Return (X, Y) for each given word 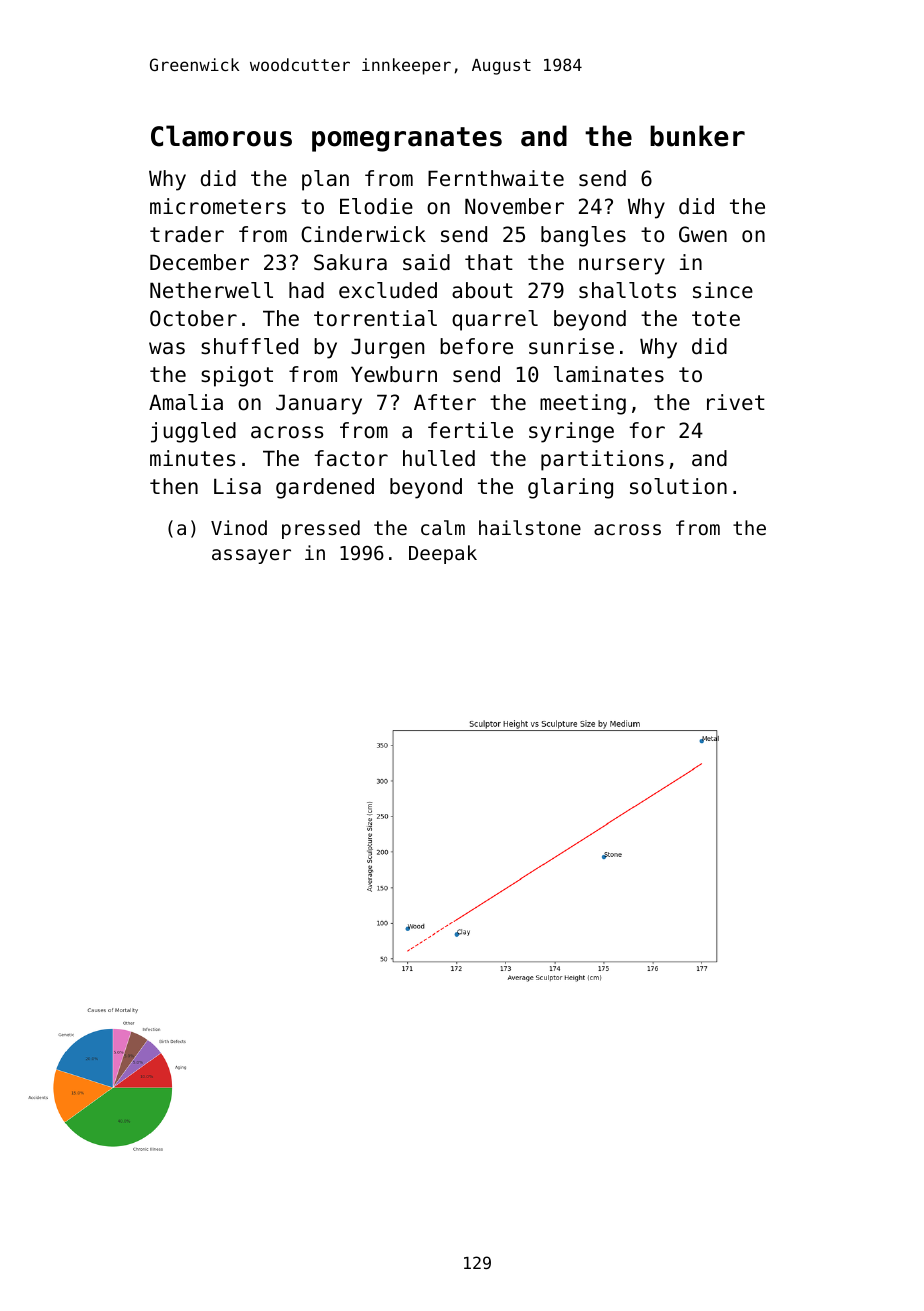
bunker (697, 136)
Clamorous (221, 136)
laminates (609, 374)
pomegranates (407, 139)
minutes (192, 458)
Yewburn (394, 374)
